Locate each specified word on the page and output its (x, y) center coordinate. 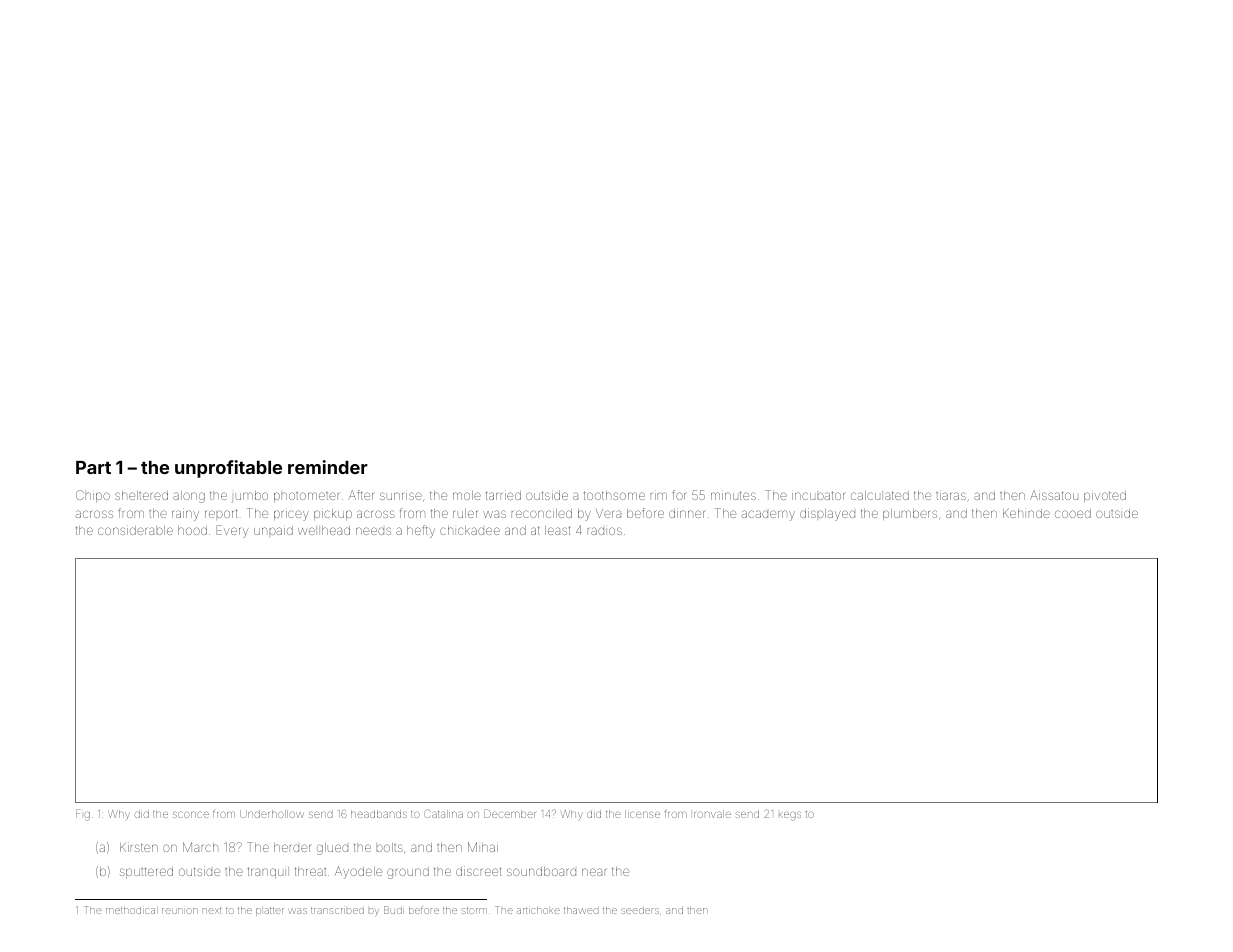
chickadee (470, 530)
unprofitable (228, 469)
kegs (790, 816)
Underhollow (272, 814)
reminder (328, 467)
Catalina (443, 813)
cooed (1073, 513)
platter (270, 911)
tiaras (951, 496)
